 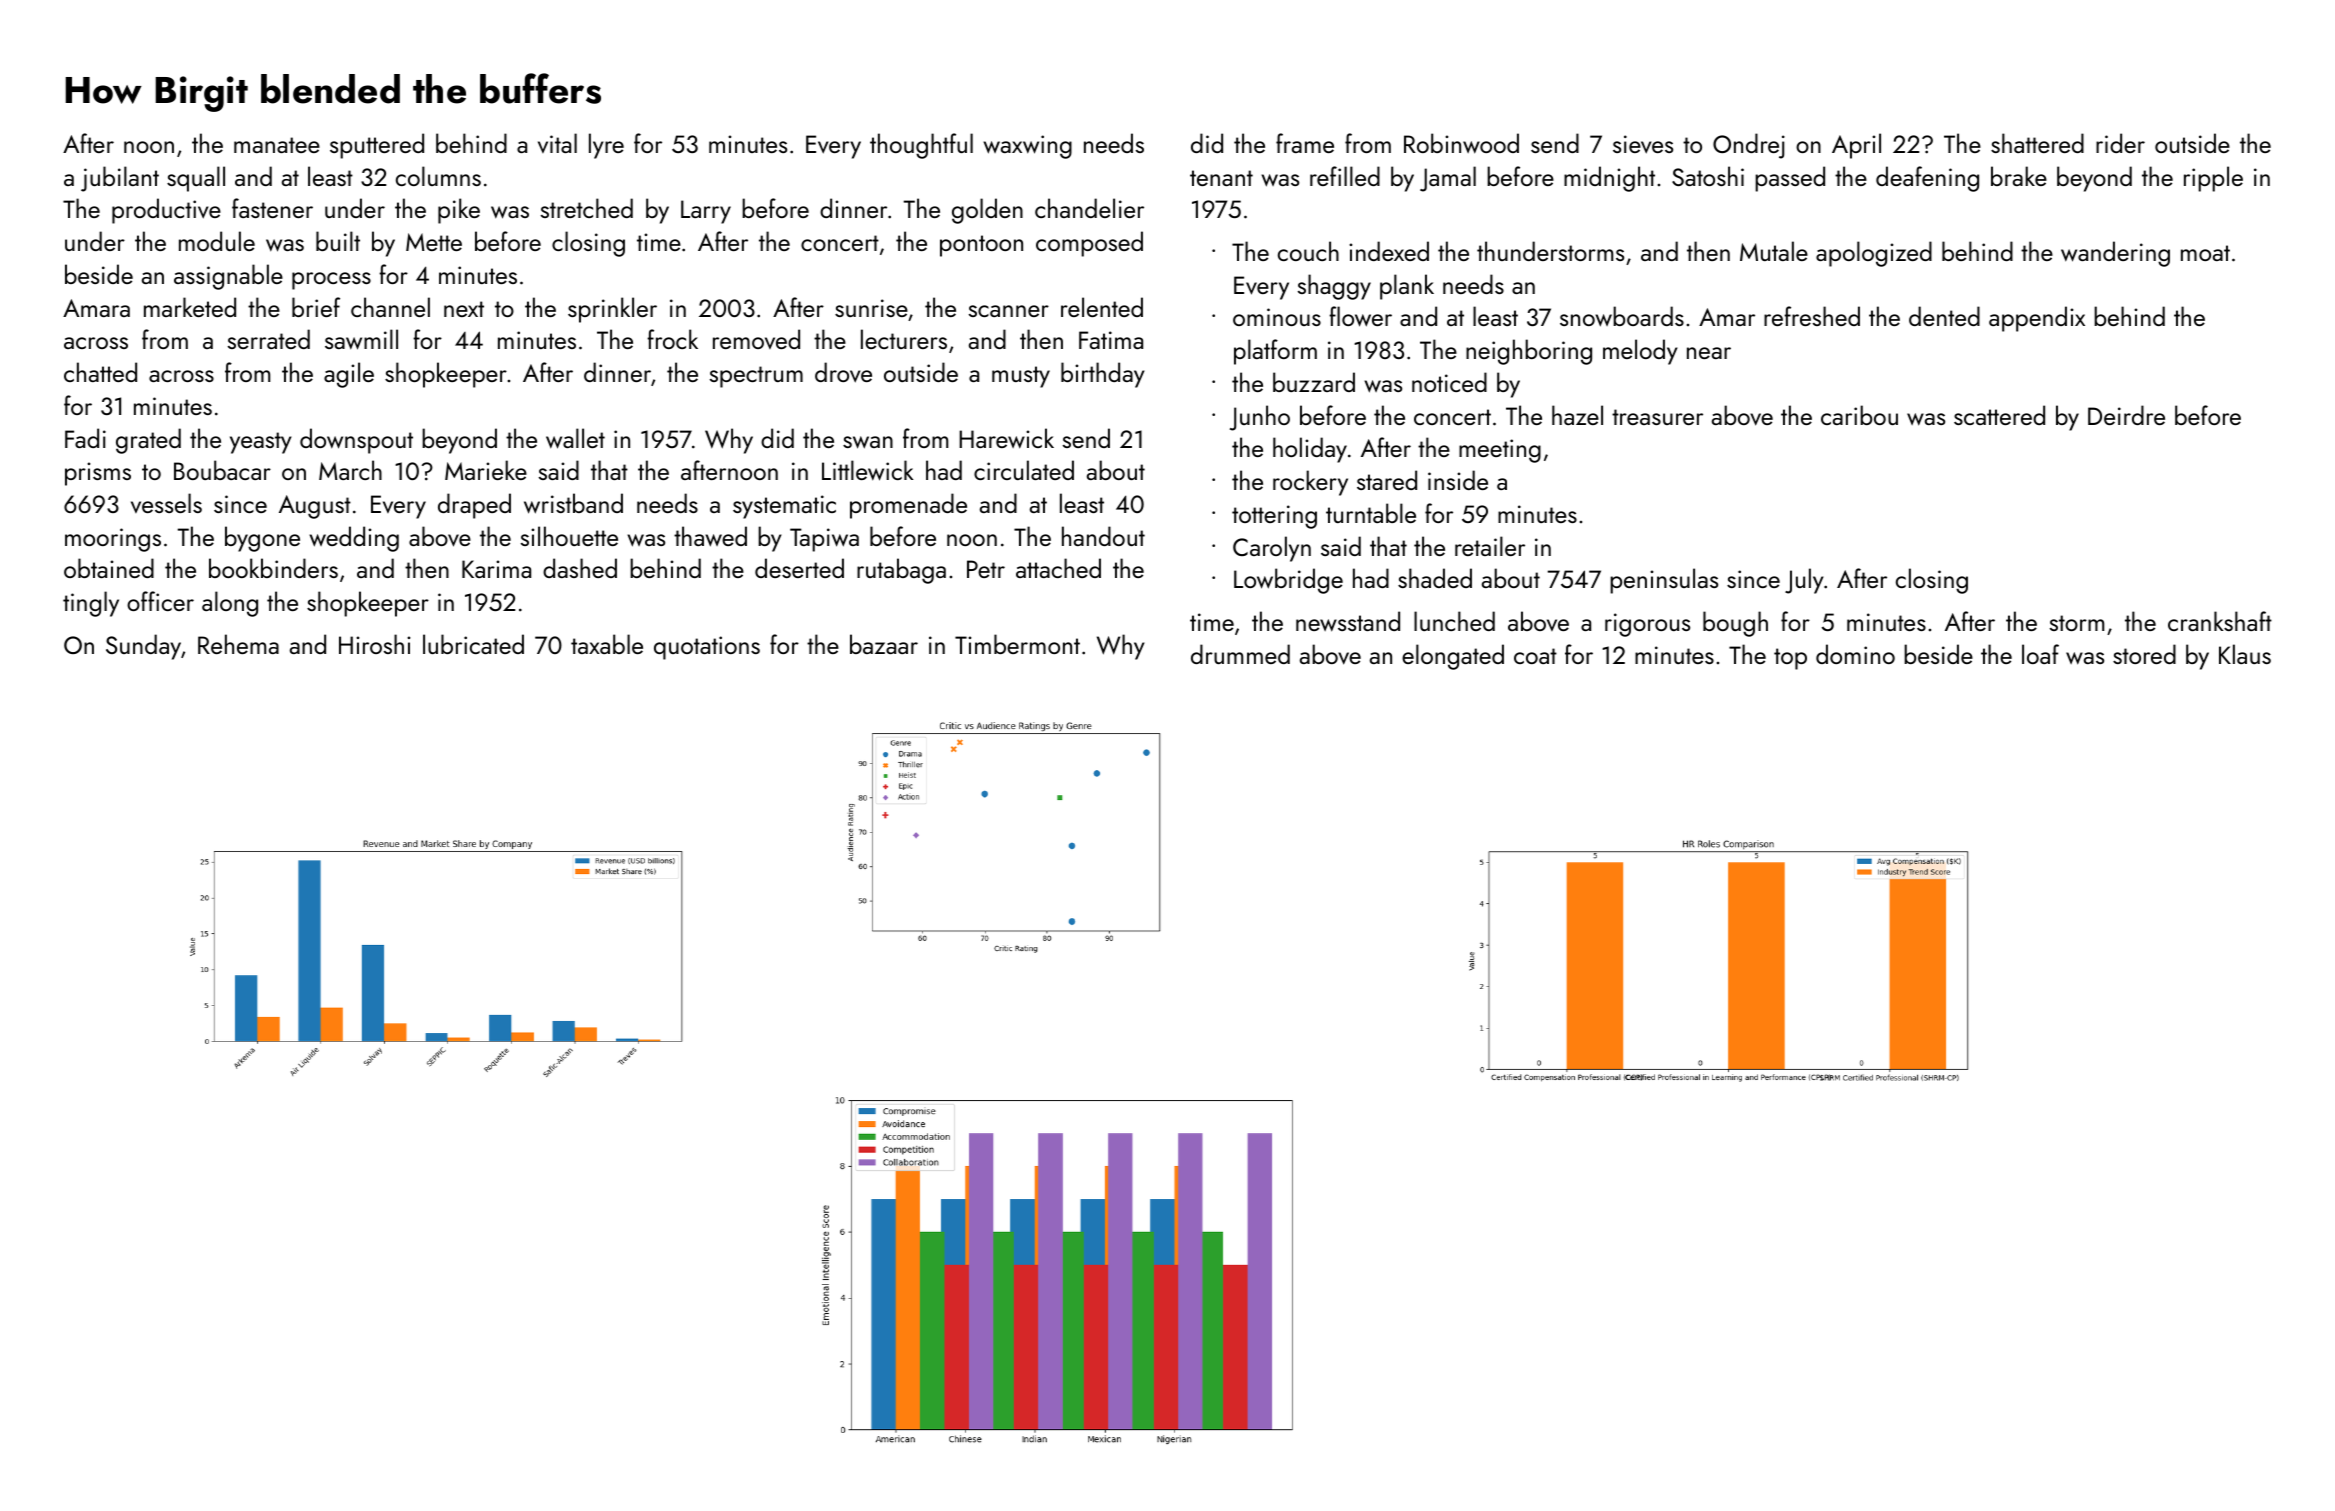 What do you see at coordinates (1102, 307) in the screenshot?
I see `relented` at bounding box center [1102, 307].
